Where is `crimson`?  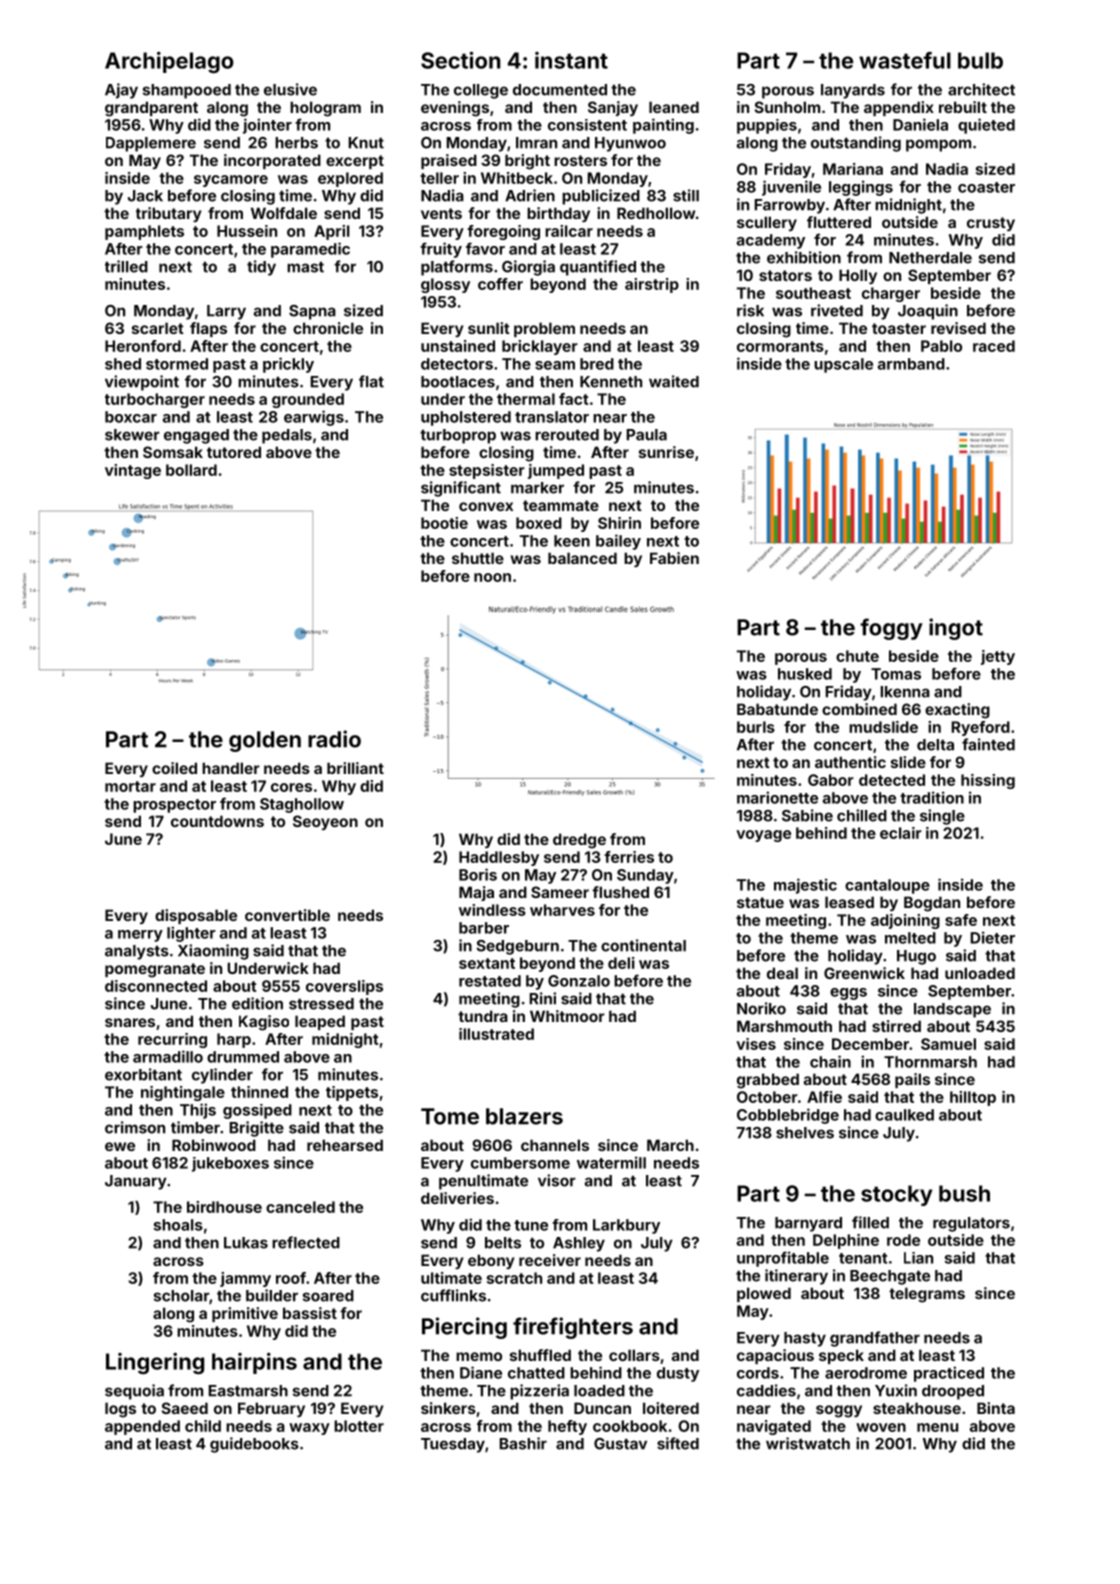
crimson is located at coordinates (135, 1127).
